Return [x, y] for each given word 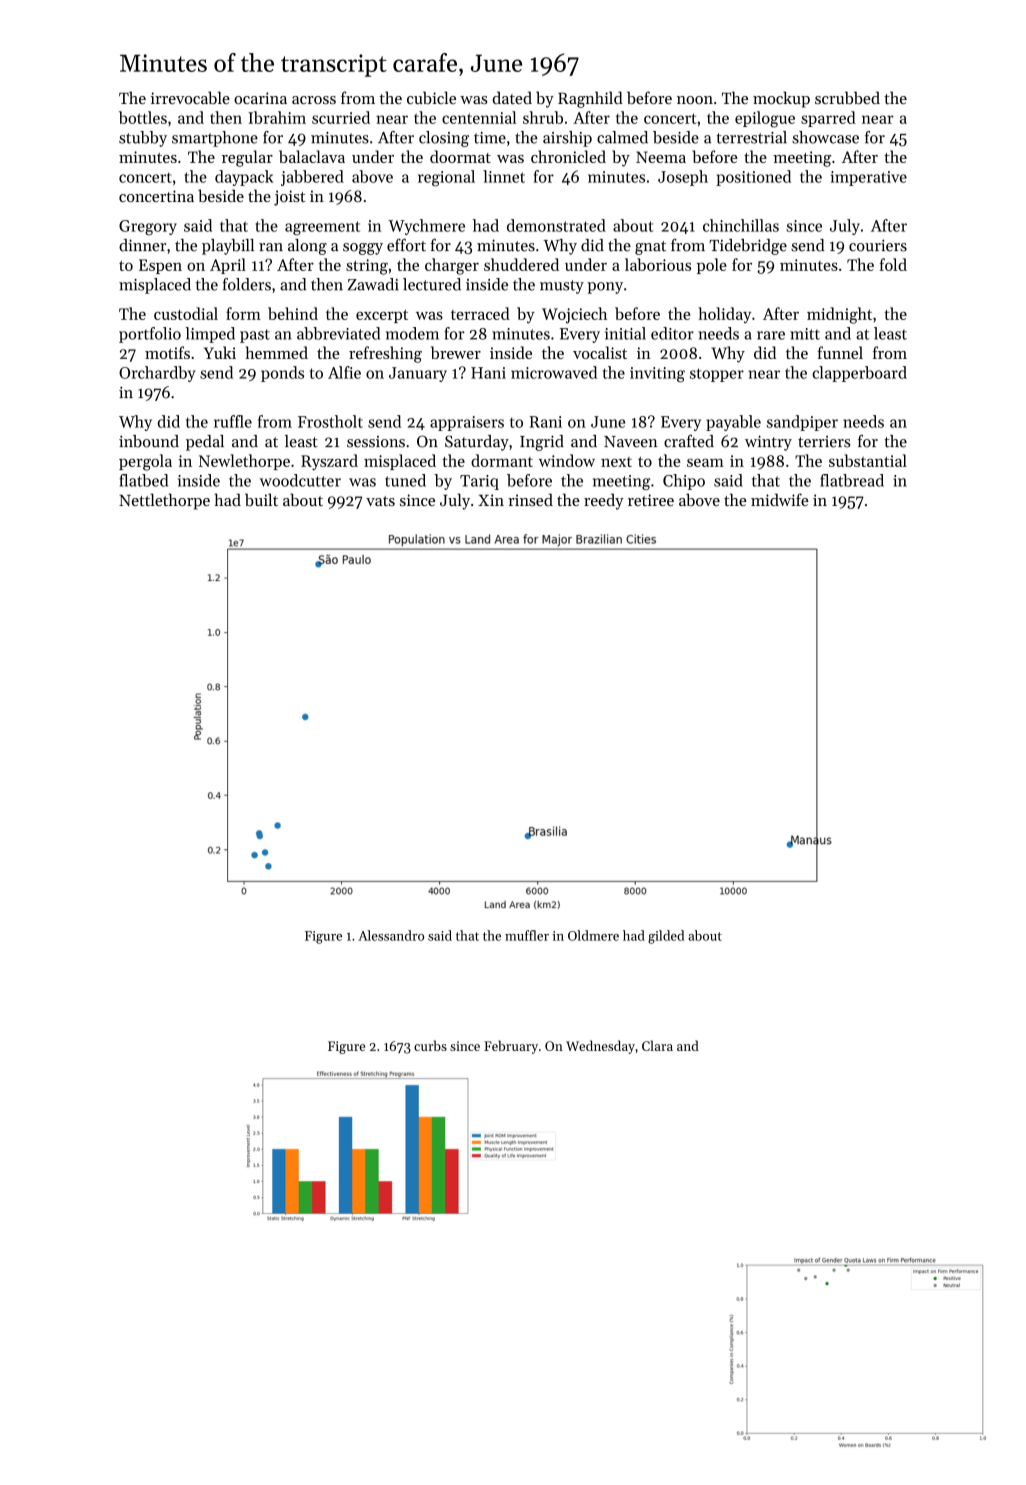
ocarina [260, 98]
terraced [480, 313]
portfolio [150, 335]
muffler [527, 935]
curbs [430, 1045]
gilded [666, 937]
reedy [604, 501]
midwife [780, 499]
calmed [622, 137]
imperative [869, 178]
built [261, 499]
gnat [650, 248]
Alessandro [391, 935]
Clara [657, 1045]
